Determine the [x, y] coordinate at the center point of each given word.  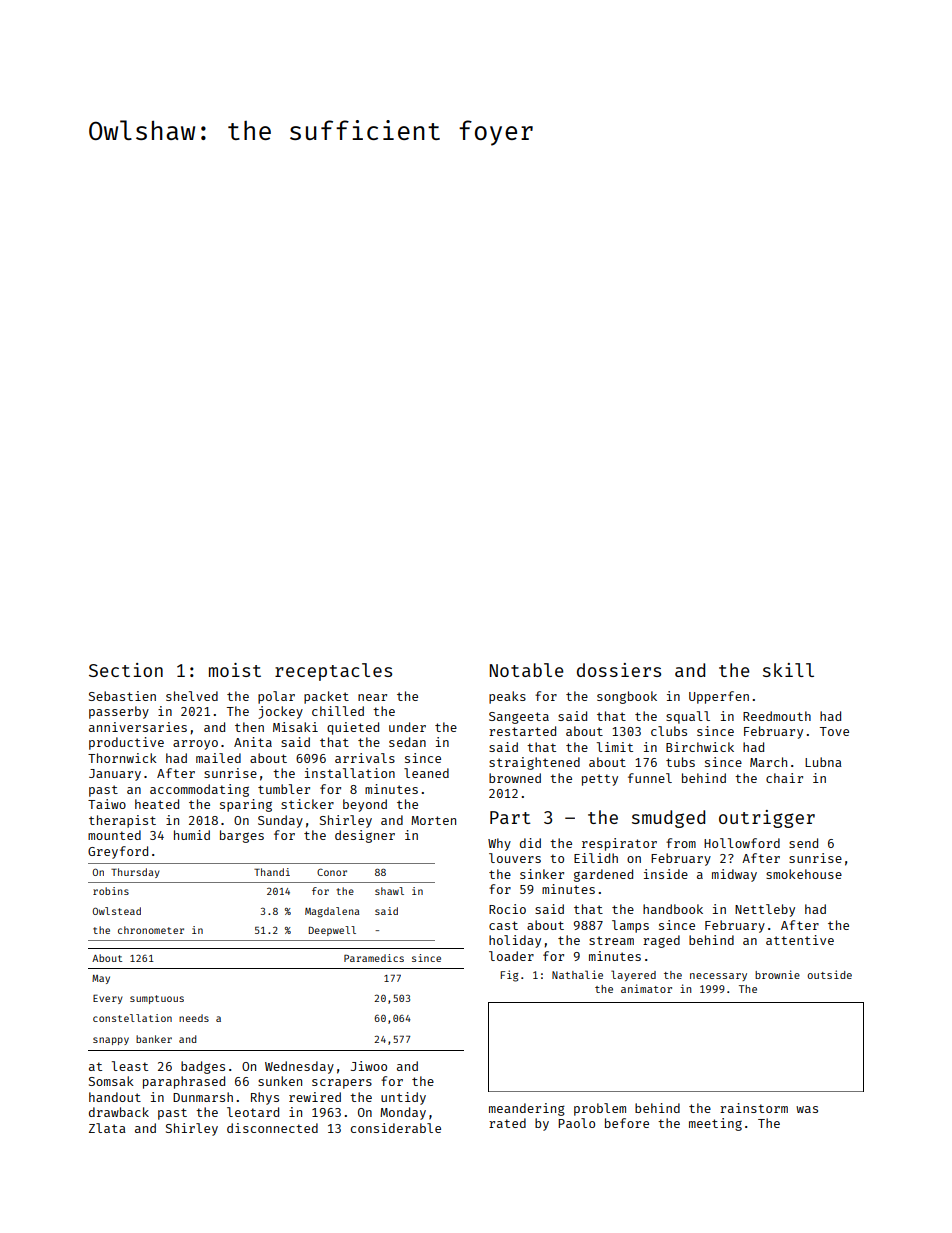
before [627, 1123]
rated [507, 1123]
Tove [834, 731]
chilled [338, 711]
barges [242, 836]
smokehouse [804, 874]
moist [235, 670]
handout [115, 1097]
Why [499, 844]
